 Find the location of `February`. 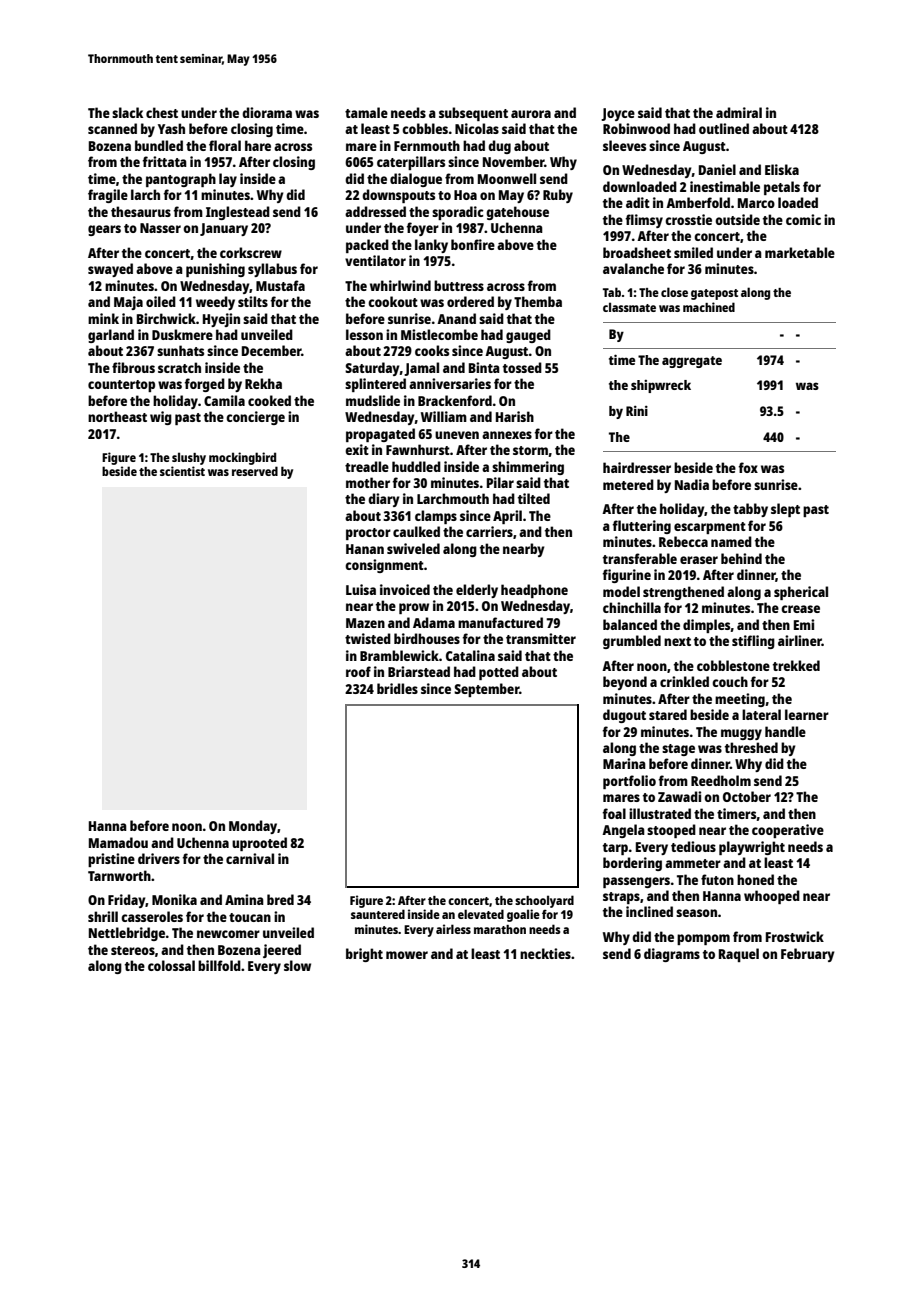

February is located at coordinates (808, 955).
